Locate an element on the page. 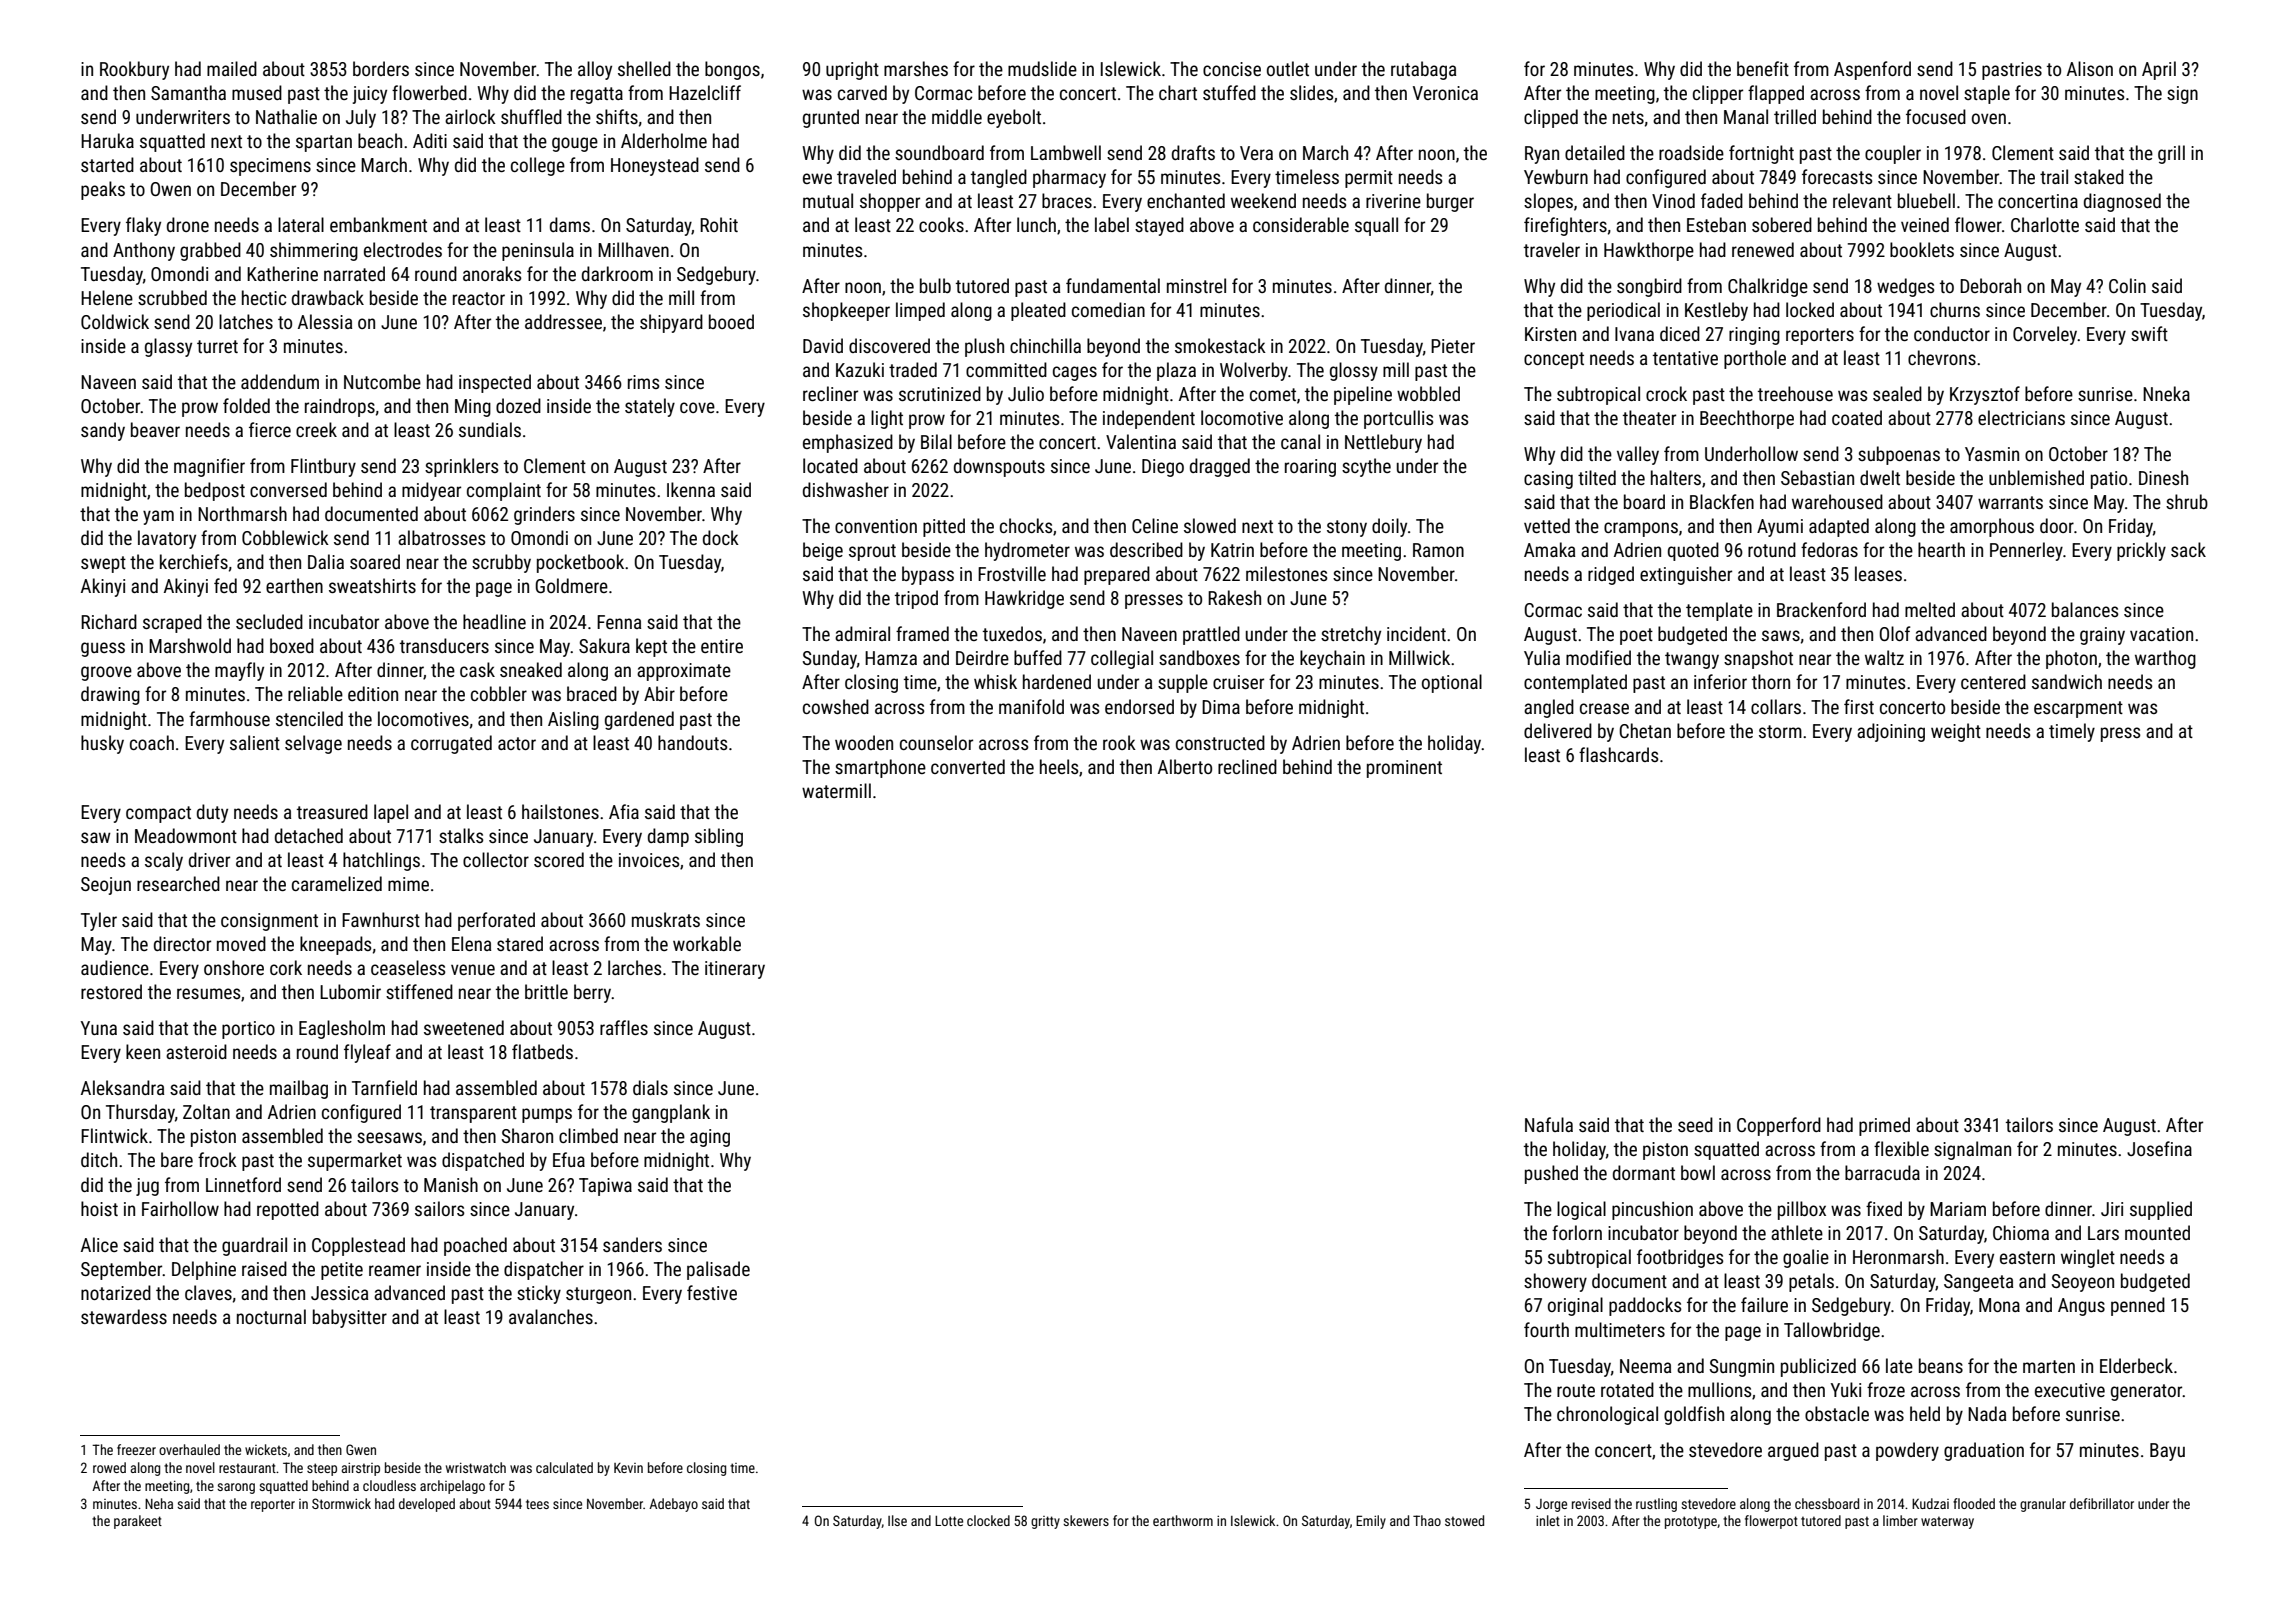 The height and width of the document is (1620, 2291). gangplank is located at coordinates (671, 1113).
